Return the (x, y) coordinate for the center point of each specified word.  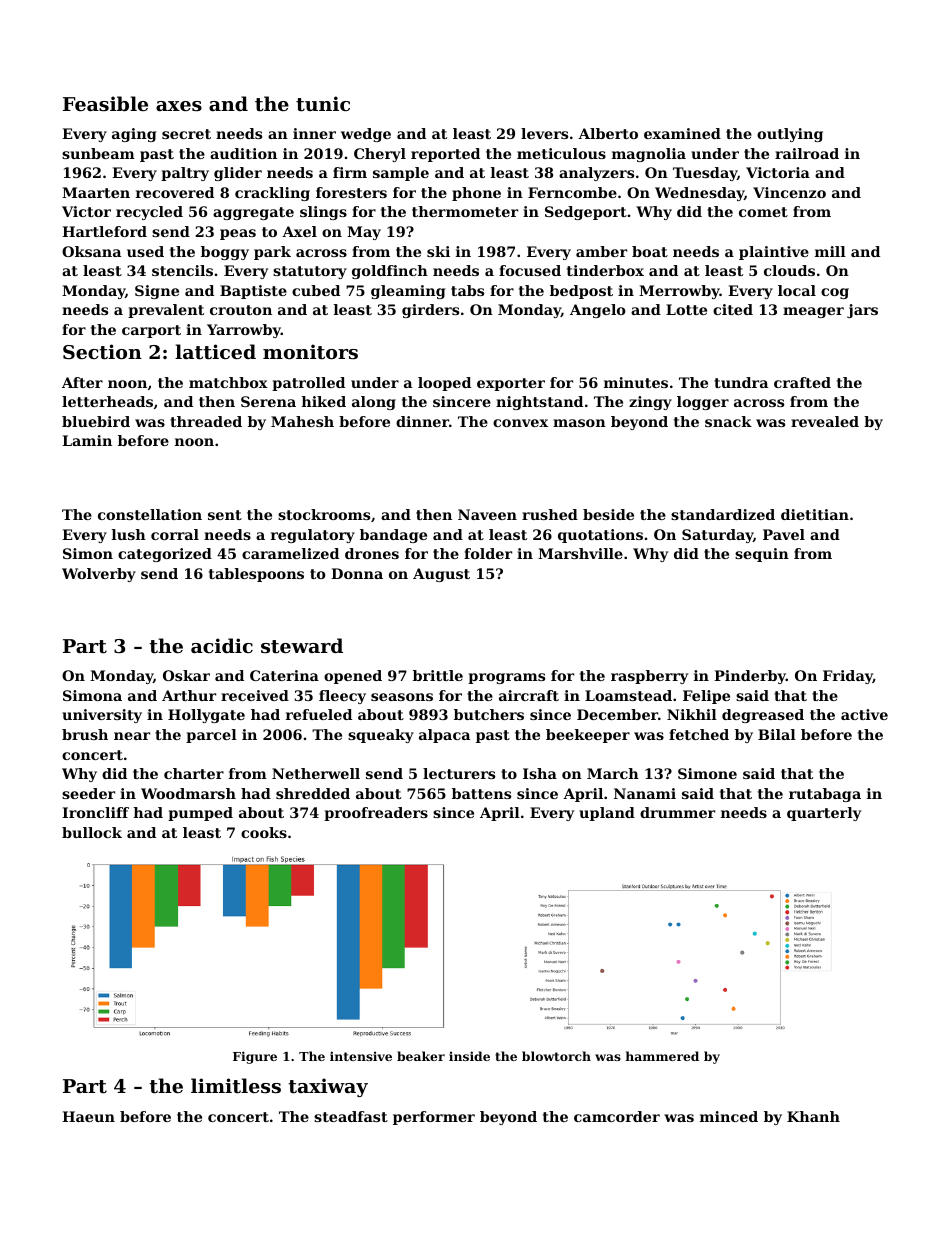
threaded (206, 421)
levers (544, 133)
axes (179, 106)
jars (862, 311)
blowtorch (556, 1056)
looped (444, 384)
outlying (790, 135)
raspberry (649, 677)
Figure (255, 1057)
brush (85, 734)
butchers (489, 714)
